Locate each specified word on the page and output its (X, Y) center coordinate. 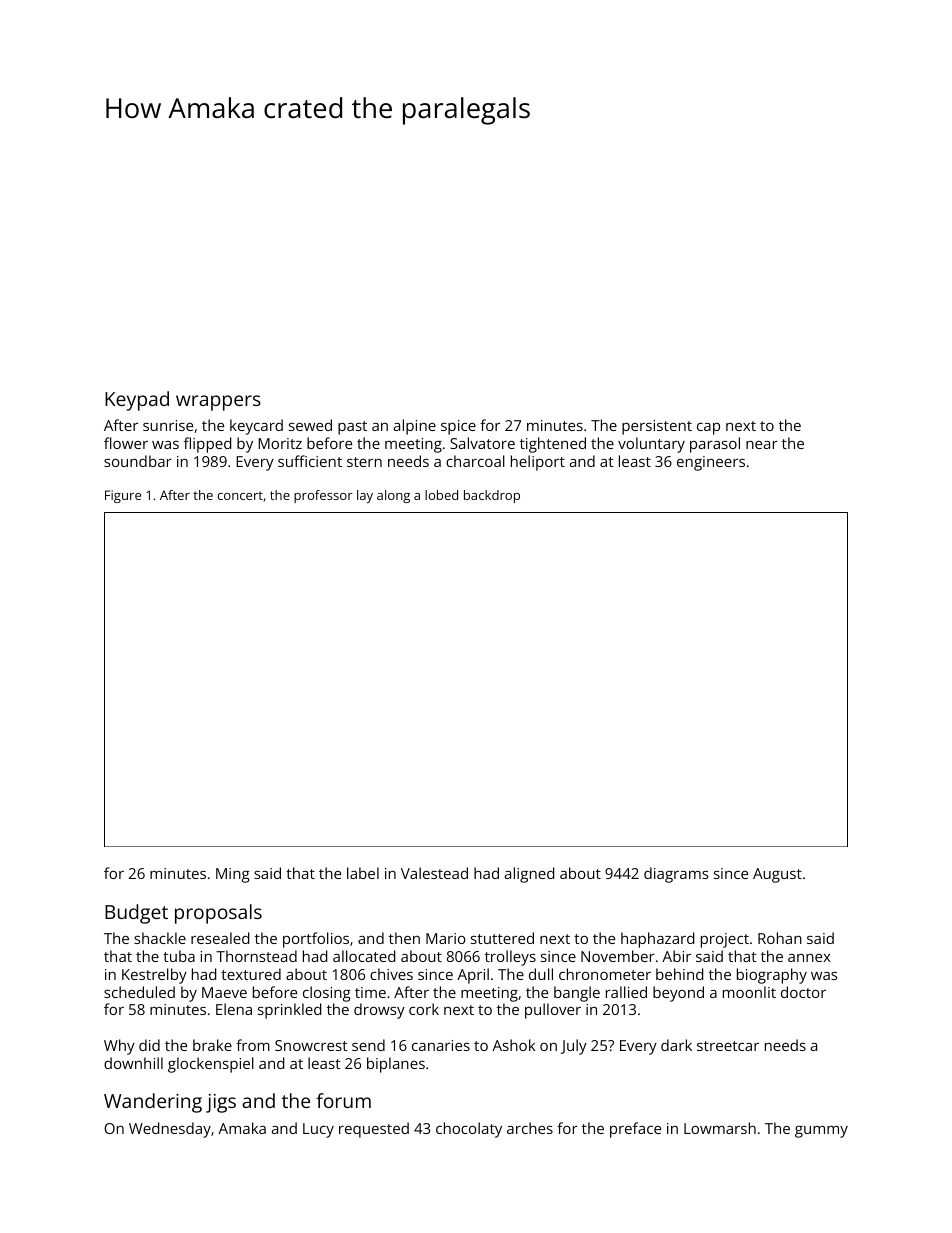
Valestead (434, 873)
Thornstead (256, 956)
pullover (553, 1011)
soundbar (138, 461)
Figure (123, 496)
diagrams (676, 875)
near (762, 445)
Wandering (153, 1103)
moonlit (749, 992)
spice (458, 427)
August (777, 875)
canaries (441, 1045)
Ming (233, 875)
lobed (441, 495)
